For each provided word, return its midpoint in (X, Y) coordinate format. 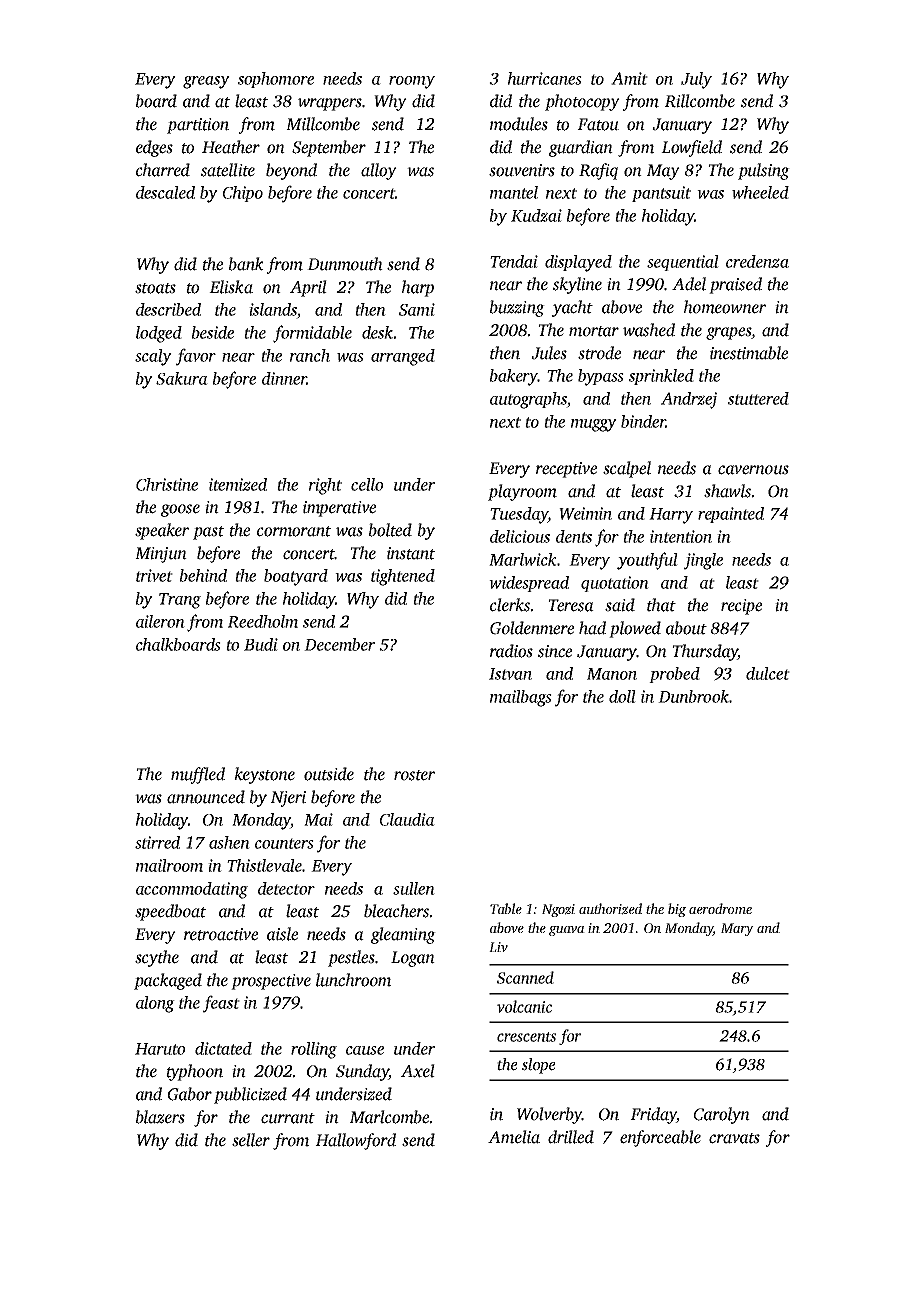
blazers (160, 1117)
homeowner (725, 307)
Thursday (705, 652)
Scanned (525, 977)
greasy (206, 82)
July (696, 80)
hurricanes (545, 78)
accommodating (192, 890)
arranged (403, 357)
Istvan (510, 674)
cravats (734, 1138)
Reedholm (263, 621)
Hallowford (355, 1141)
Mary (737, 929)
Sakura (182, 378)
